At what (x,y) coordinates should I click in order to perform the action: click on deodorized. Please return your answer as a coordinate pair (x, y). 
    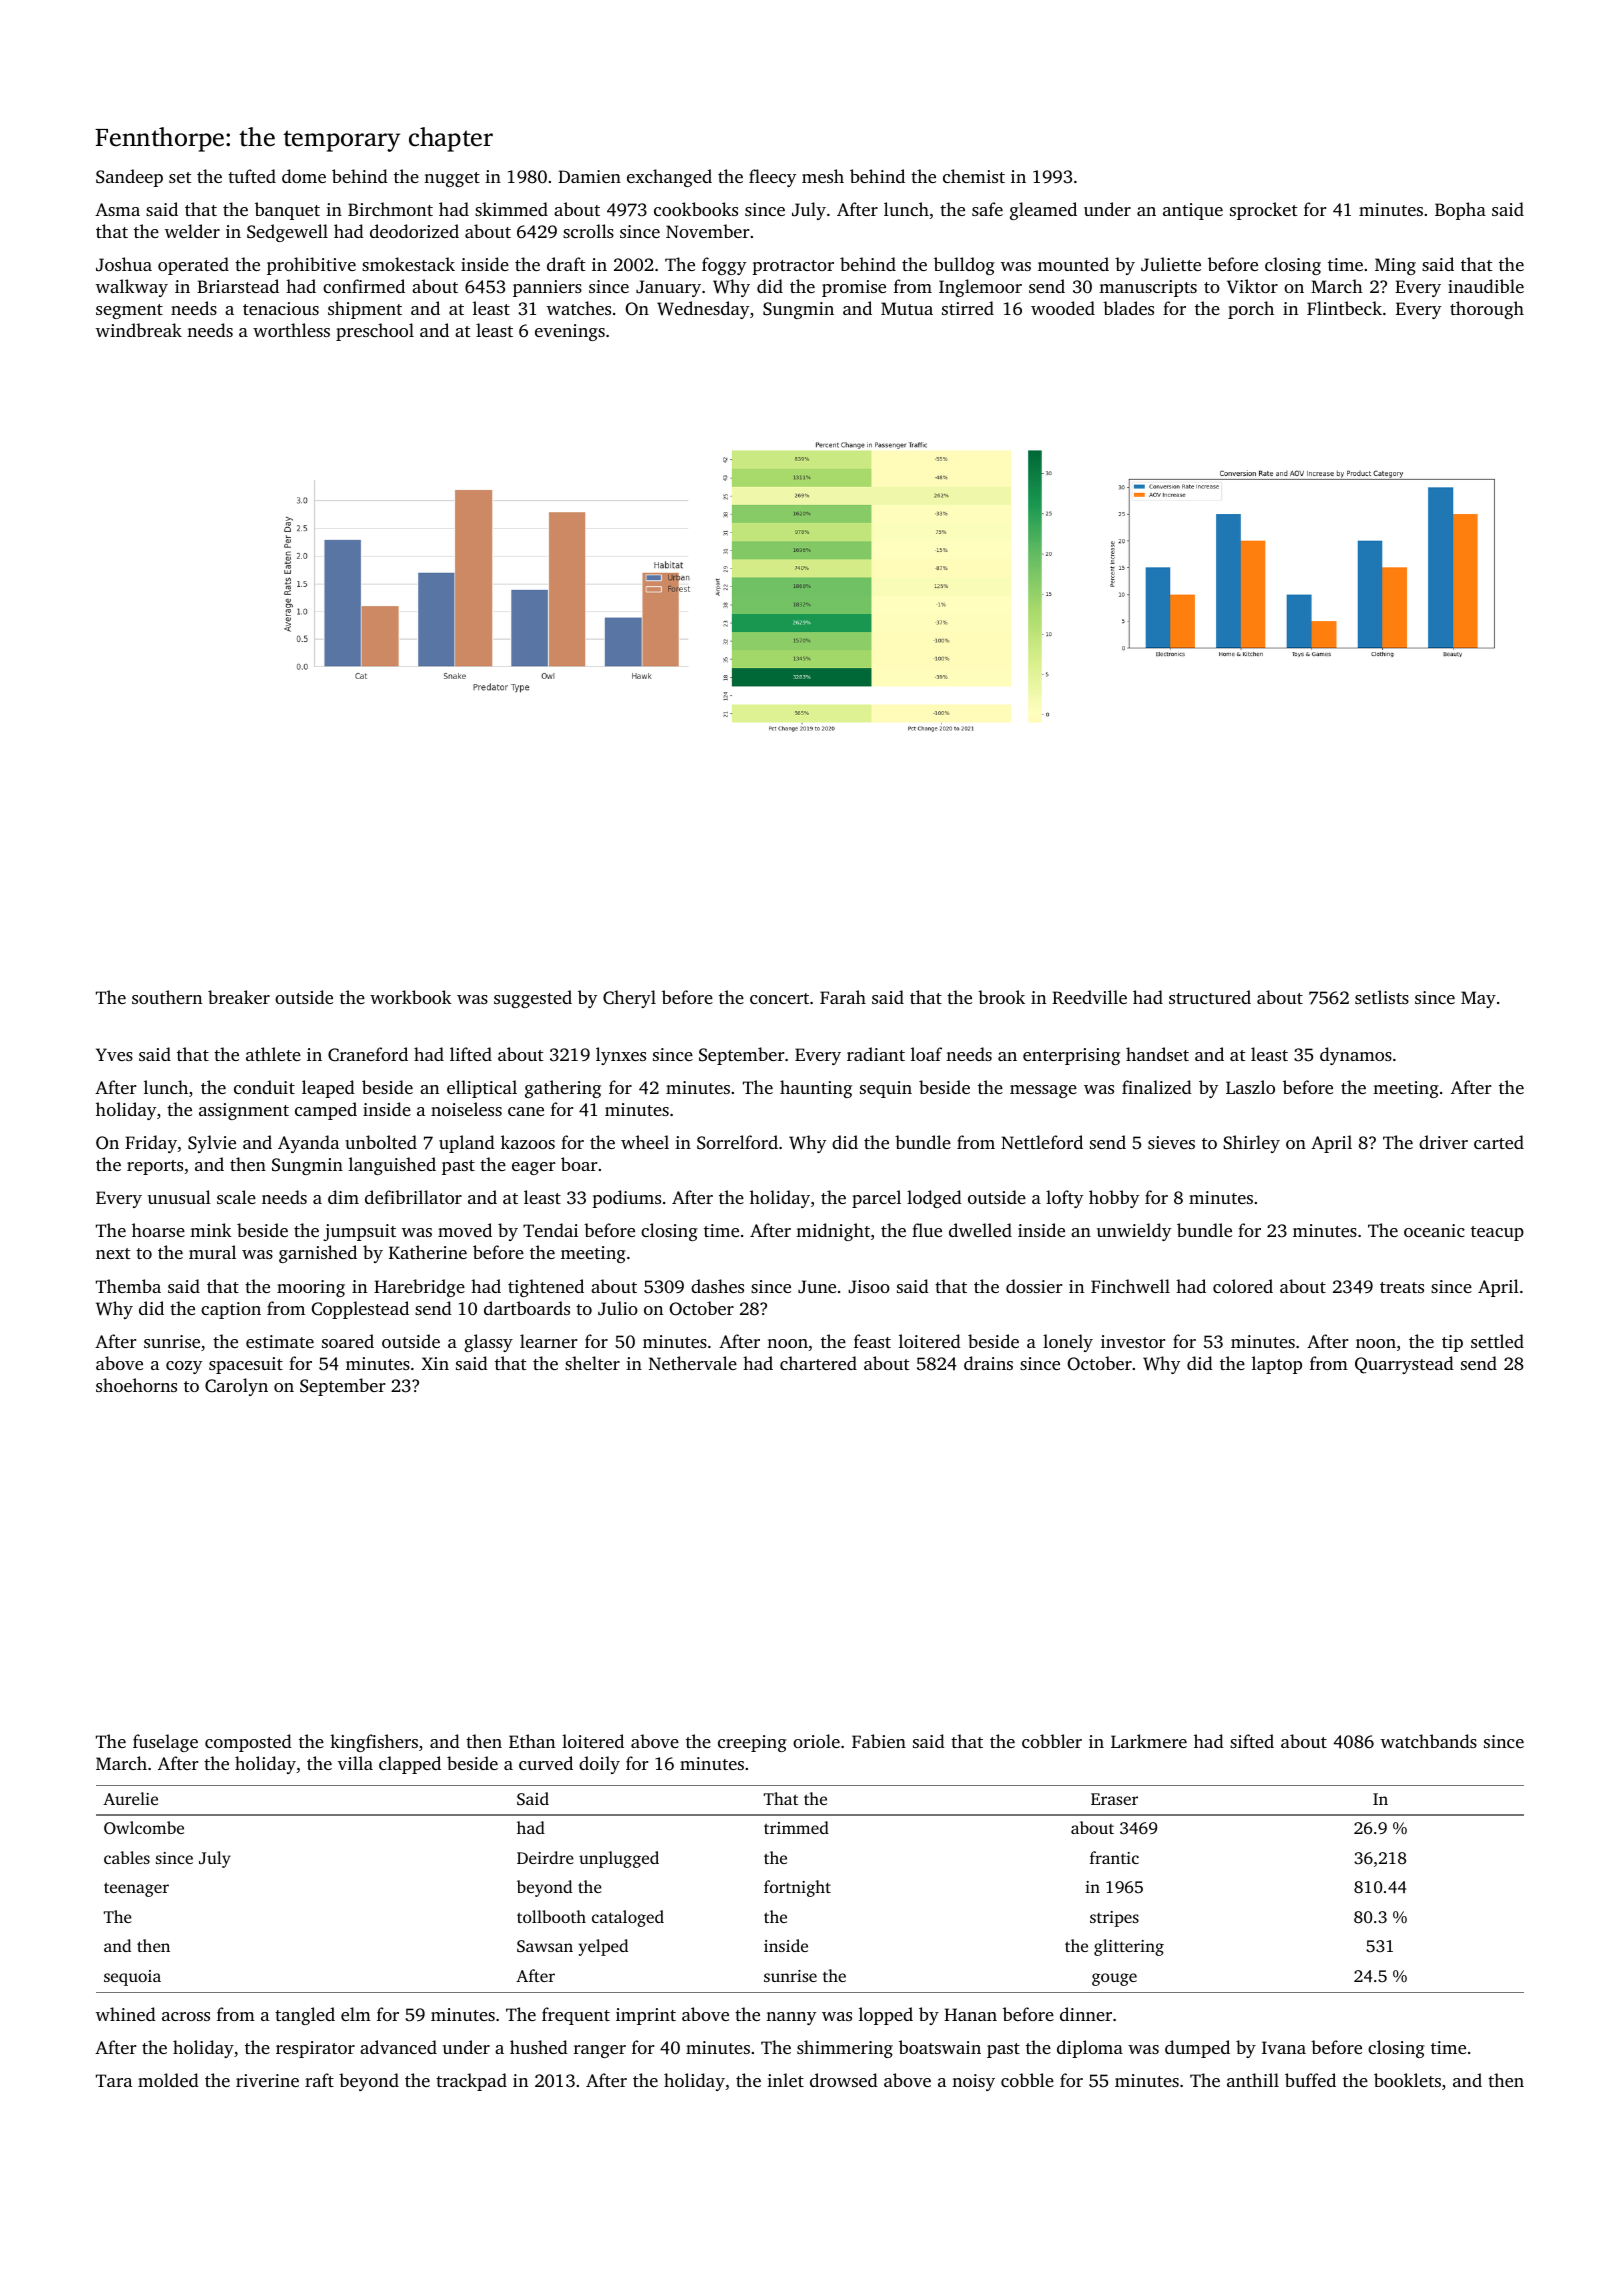
    Looking at the image, I should click on (414, 231).
